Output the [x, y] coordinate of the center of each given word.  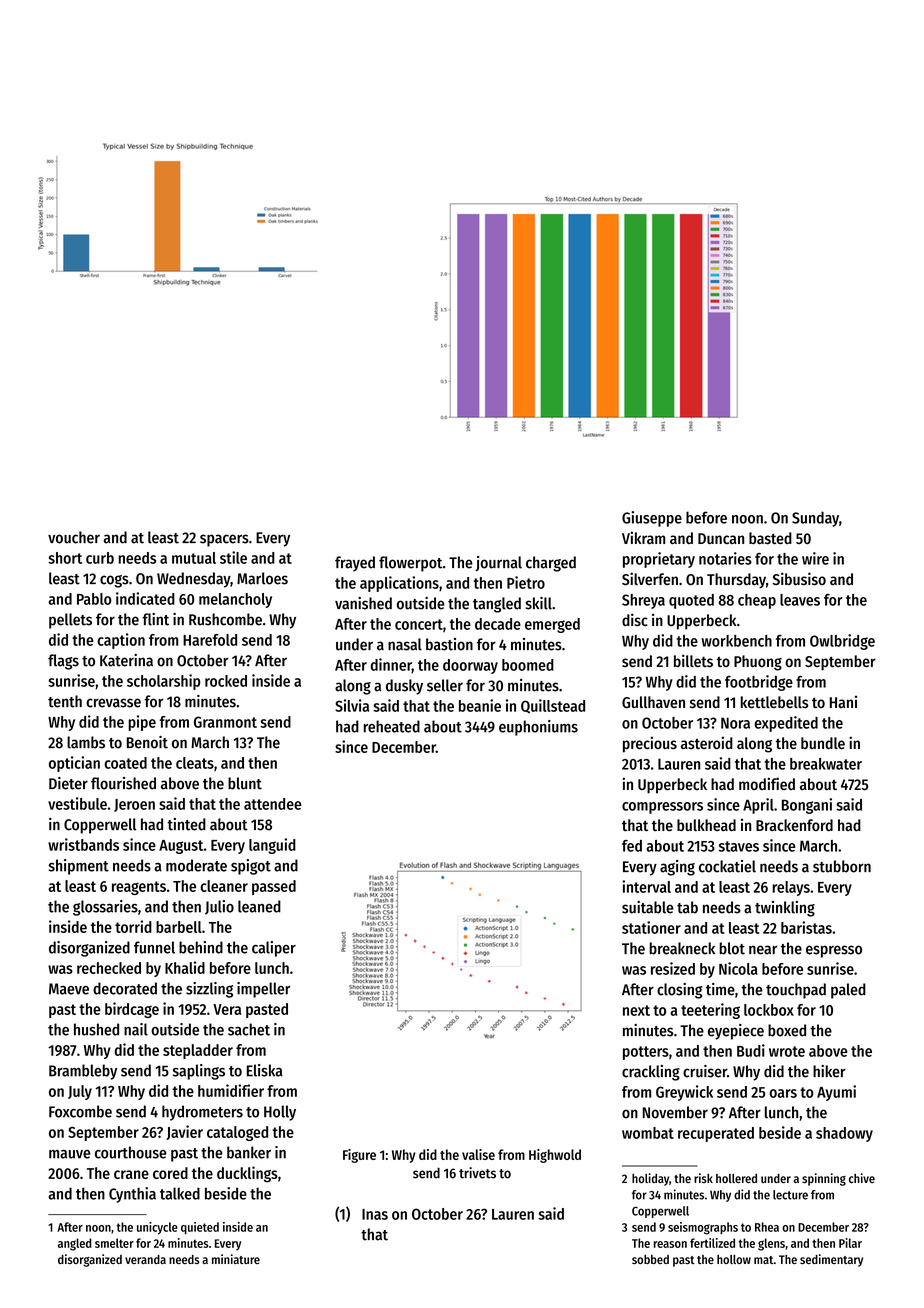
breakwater [826, 764]
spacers [224, 540]
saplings [199, 1072]
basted [770, 538]
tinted [186, 824]
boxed [787, 1030]
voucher [74, 537]
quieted [200, 1228]
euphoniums [538, 728]
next [636, 1010]
